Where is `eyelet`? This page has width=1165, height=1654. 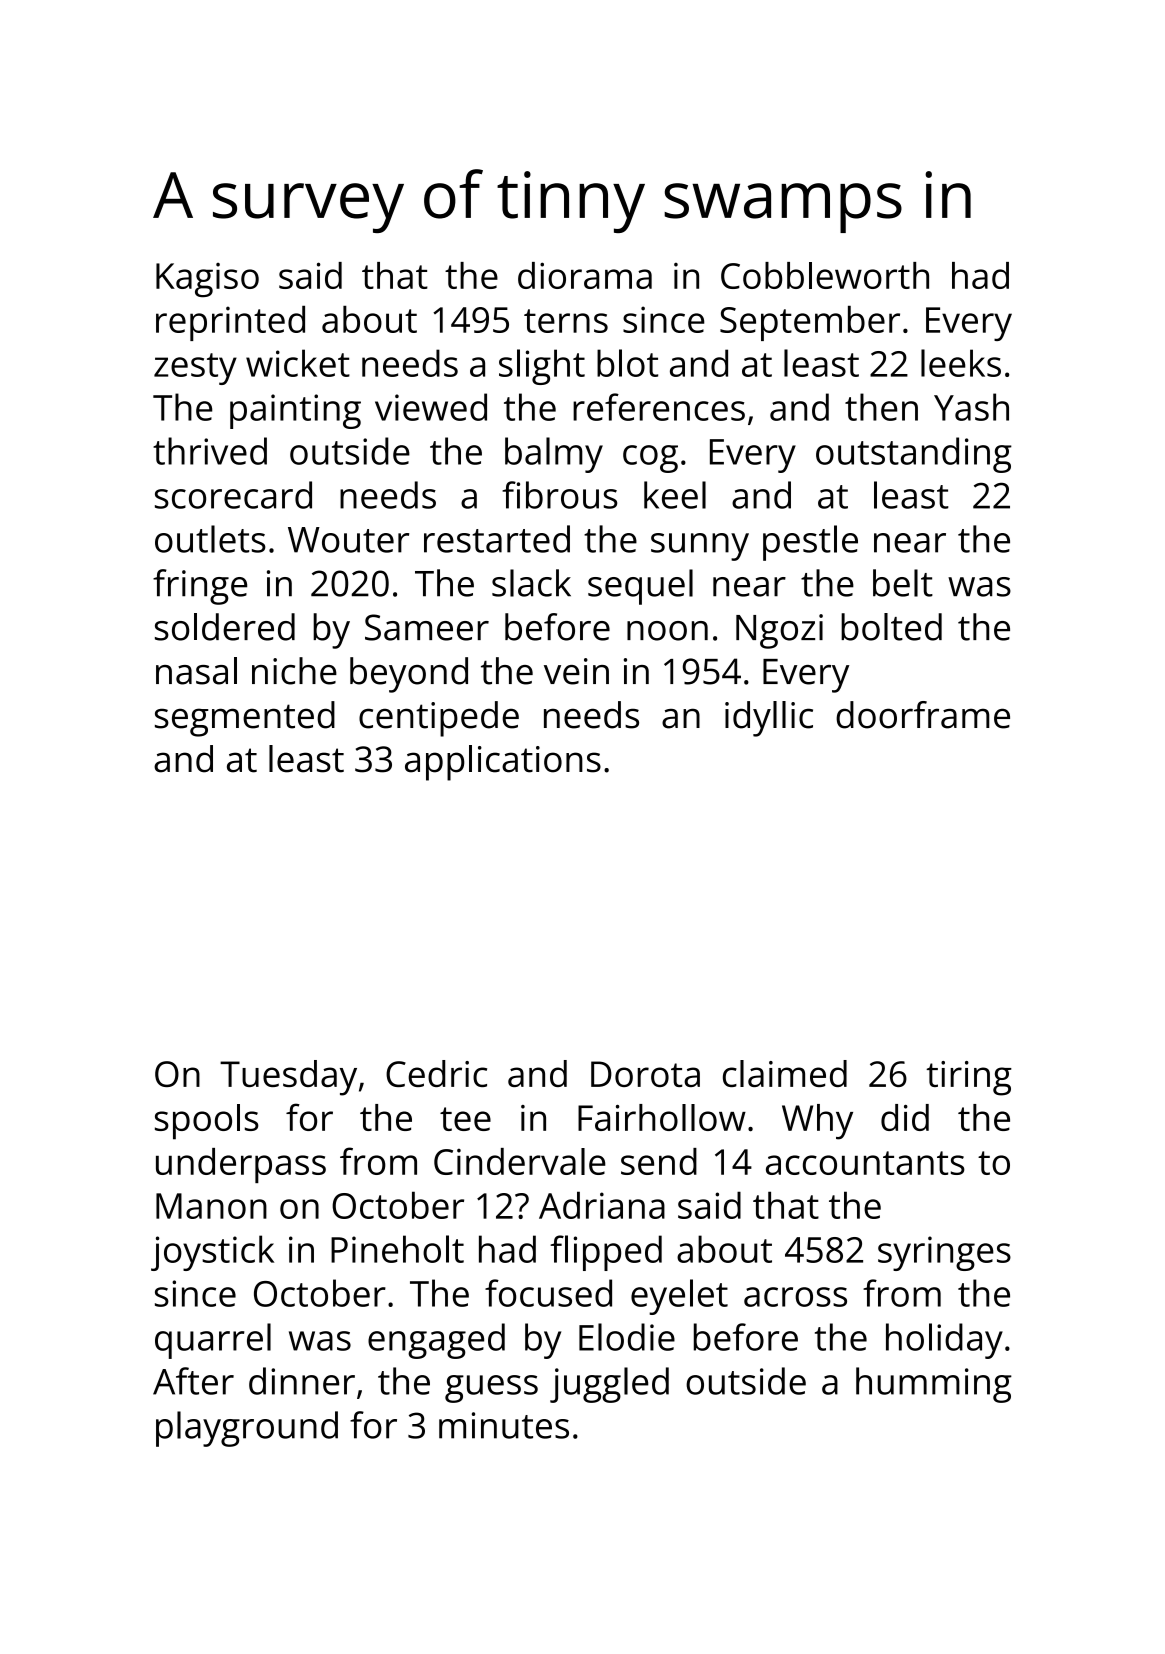
eyelet is located at coordinates (679, 1297).
